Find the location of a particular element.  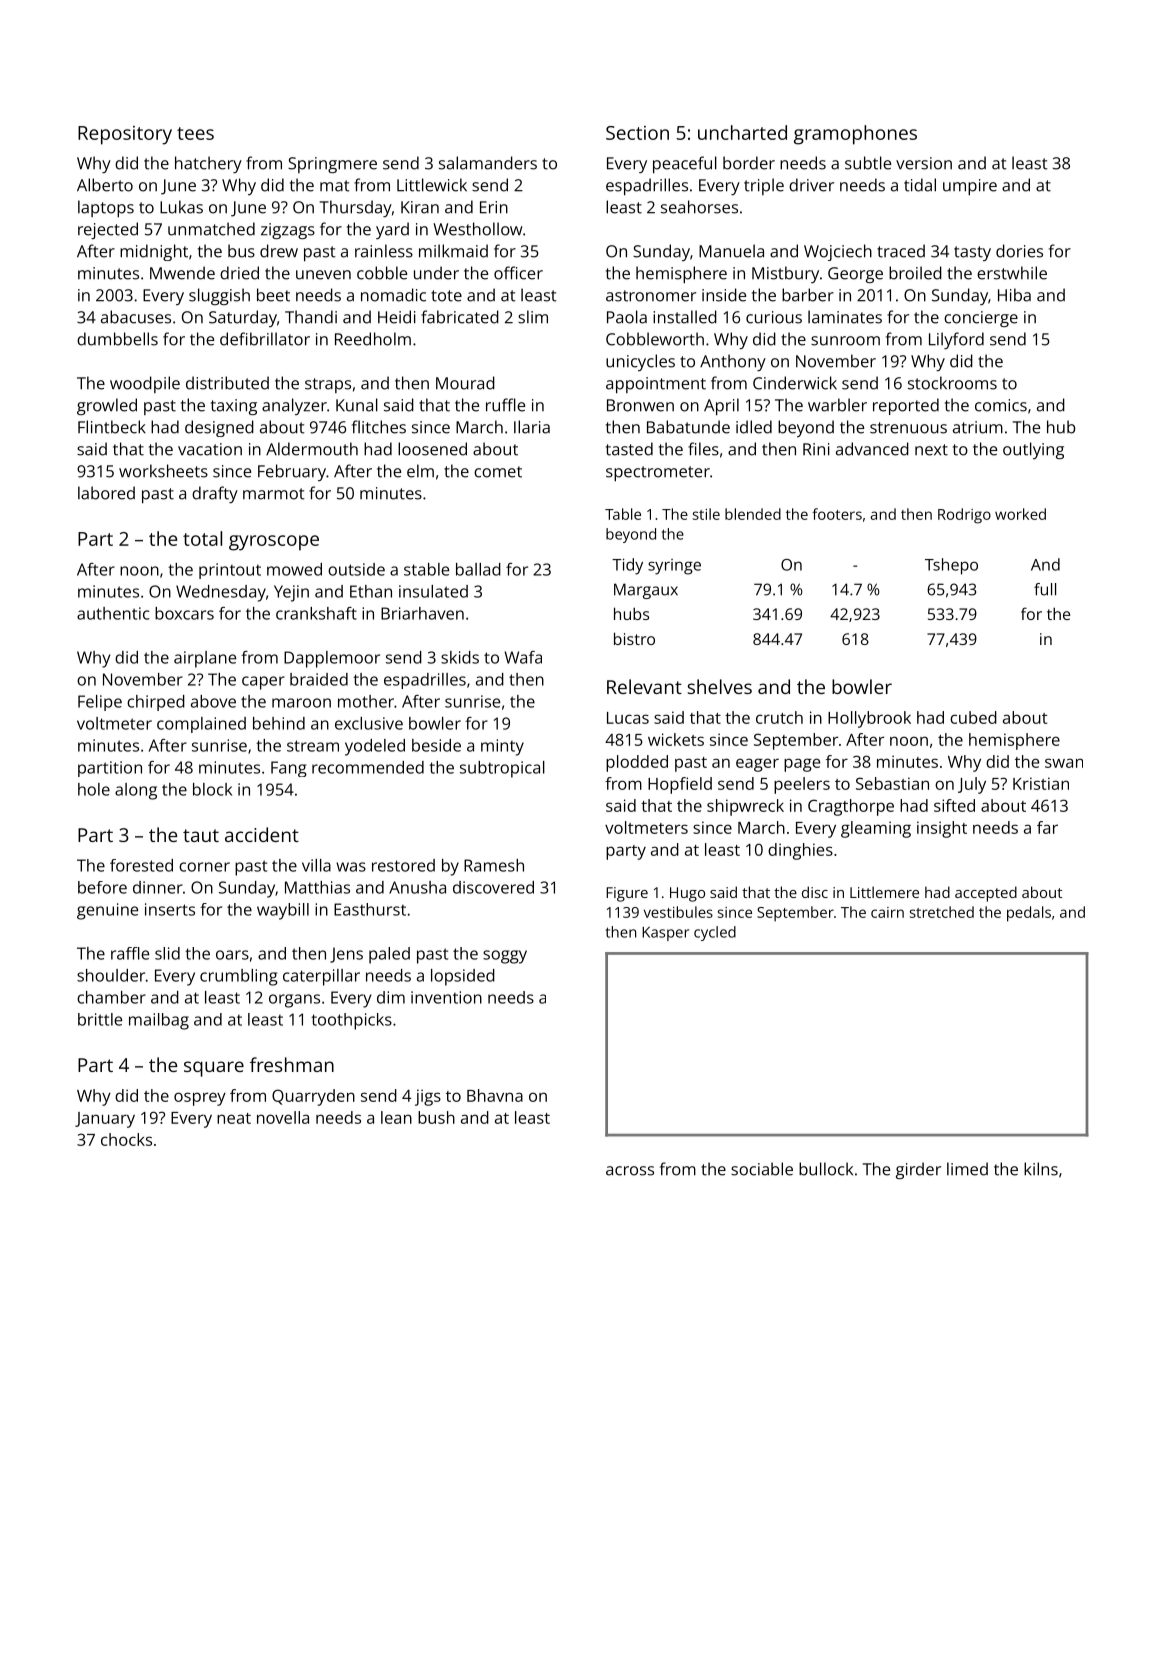

along is located at coordinates (136, 791).
